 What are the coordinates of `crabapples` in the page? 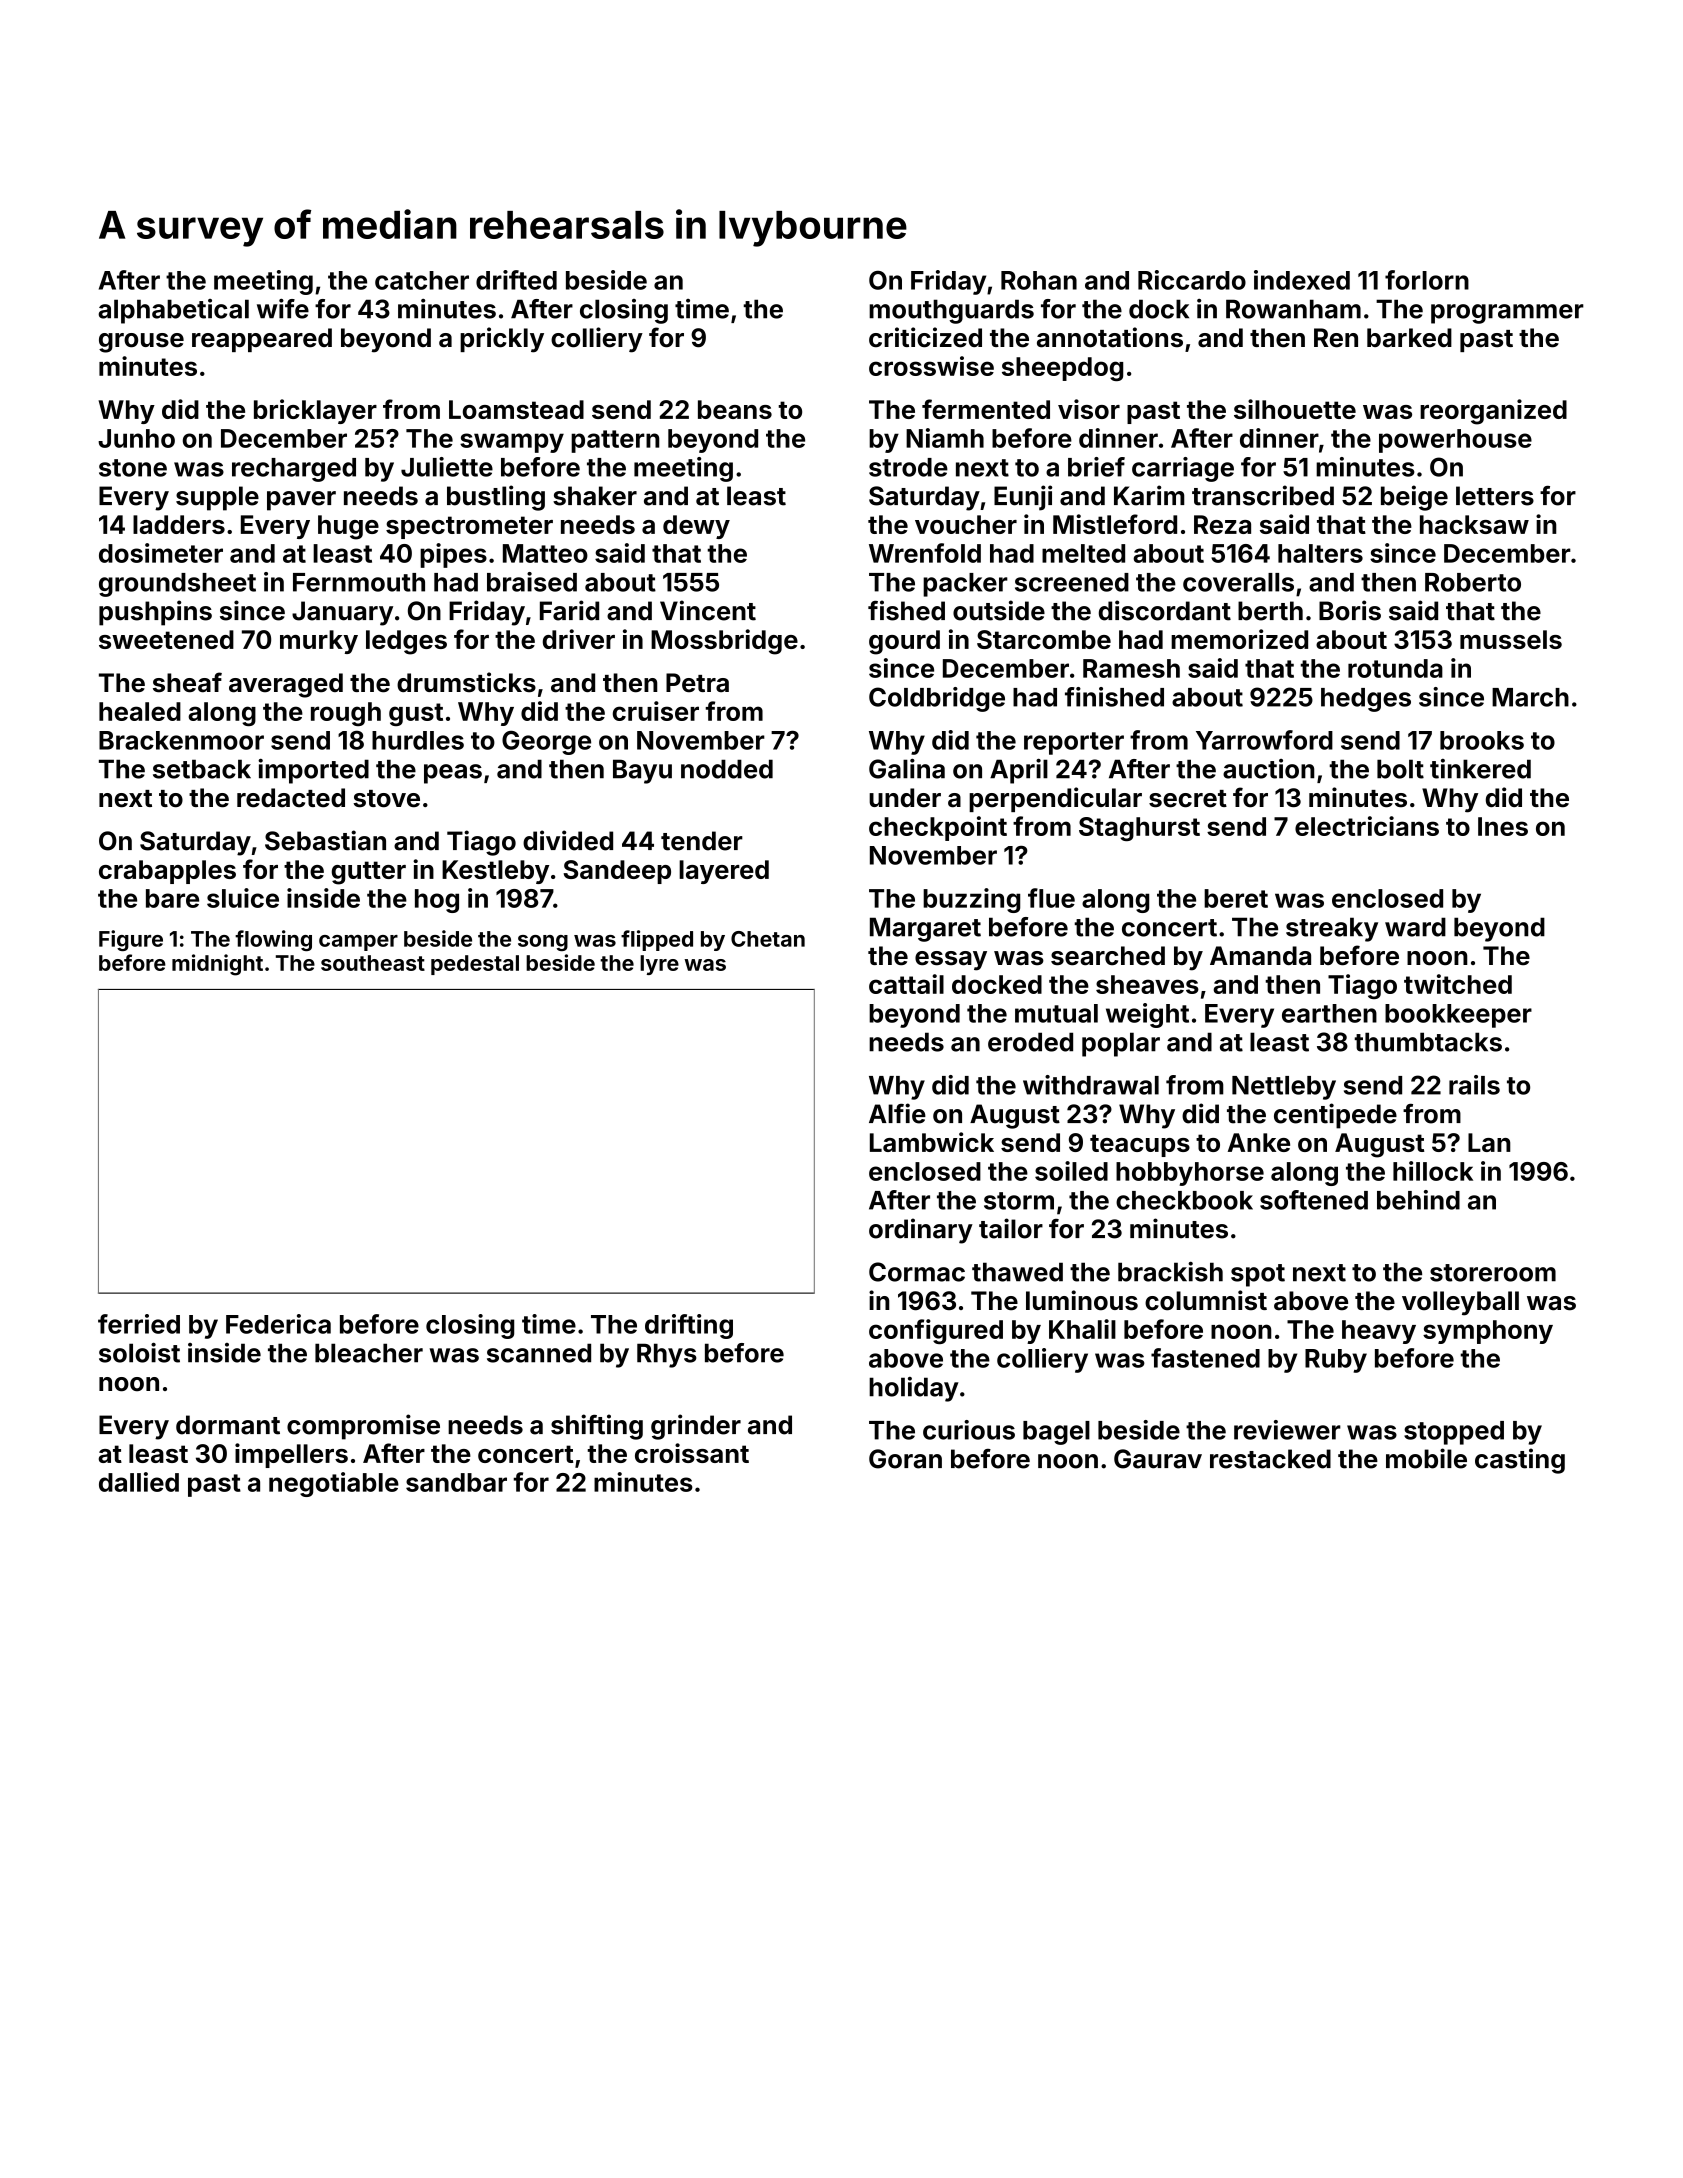 It's located at (167, 872).
